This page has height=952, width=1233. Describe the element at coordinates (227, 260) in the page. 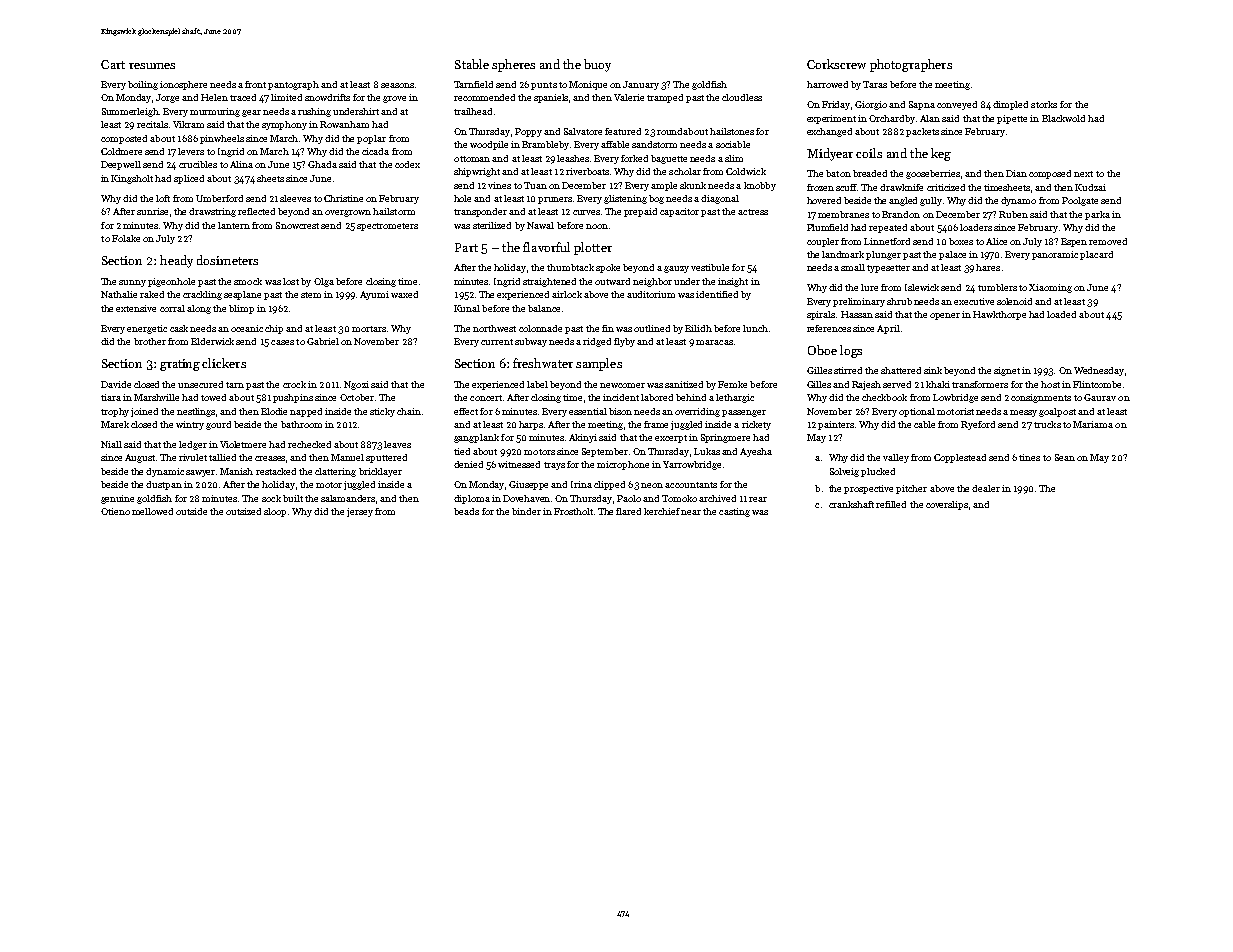

I see `dosimeters` at that location.
